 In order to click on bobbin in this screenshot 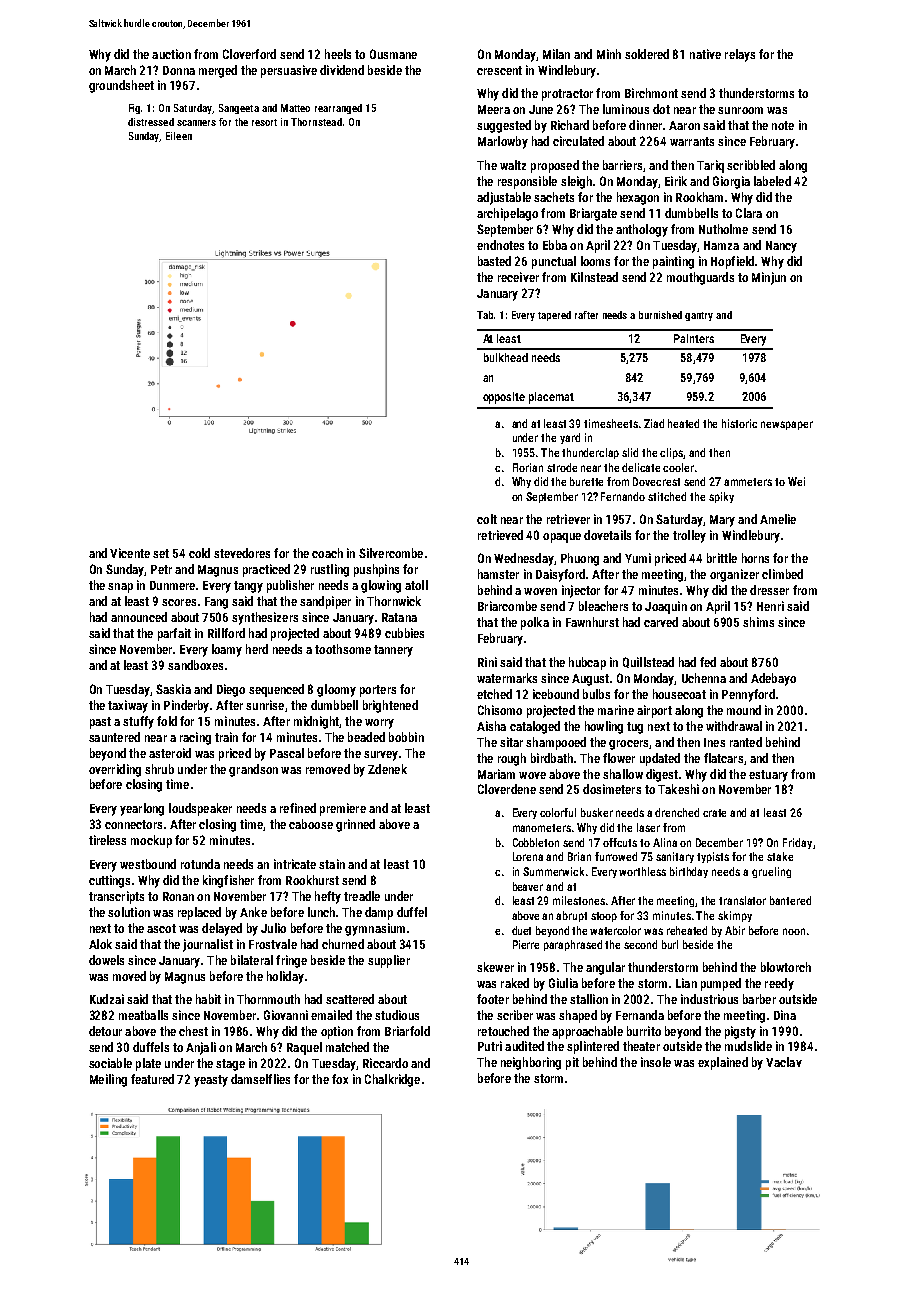, I will do `click(406, 737)`.
